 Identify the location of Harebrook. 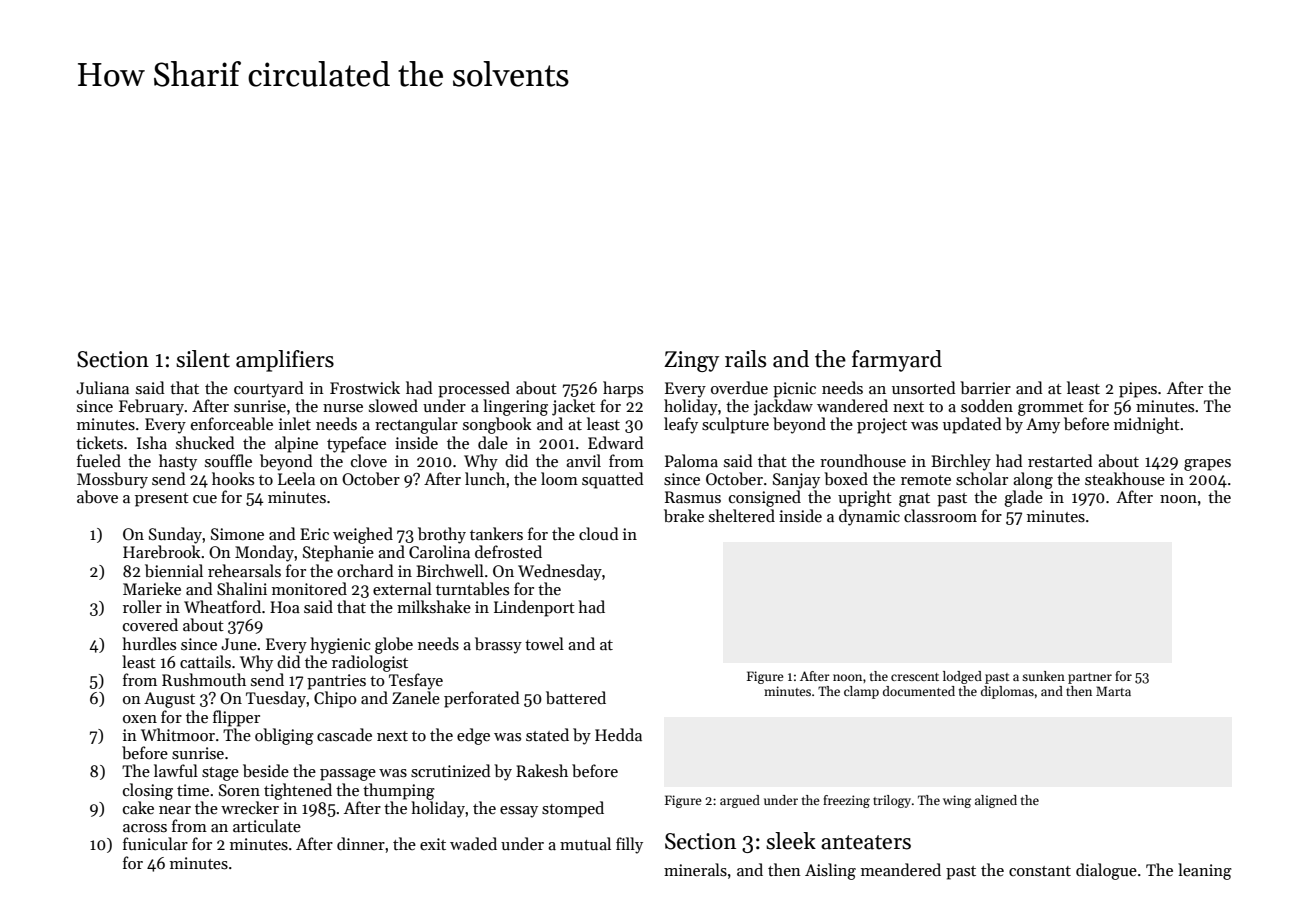
(162, 551).
